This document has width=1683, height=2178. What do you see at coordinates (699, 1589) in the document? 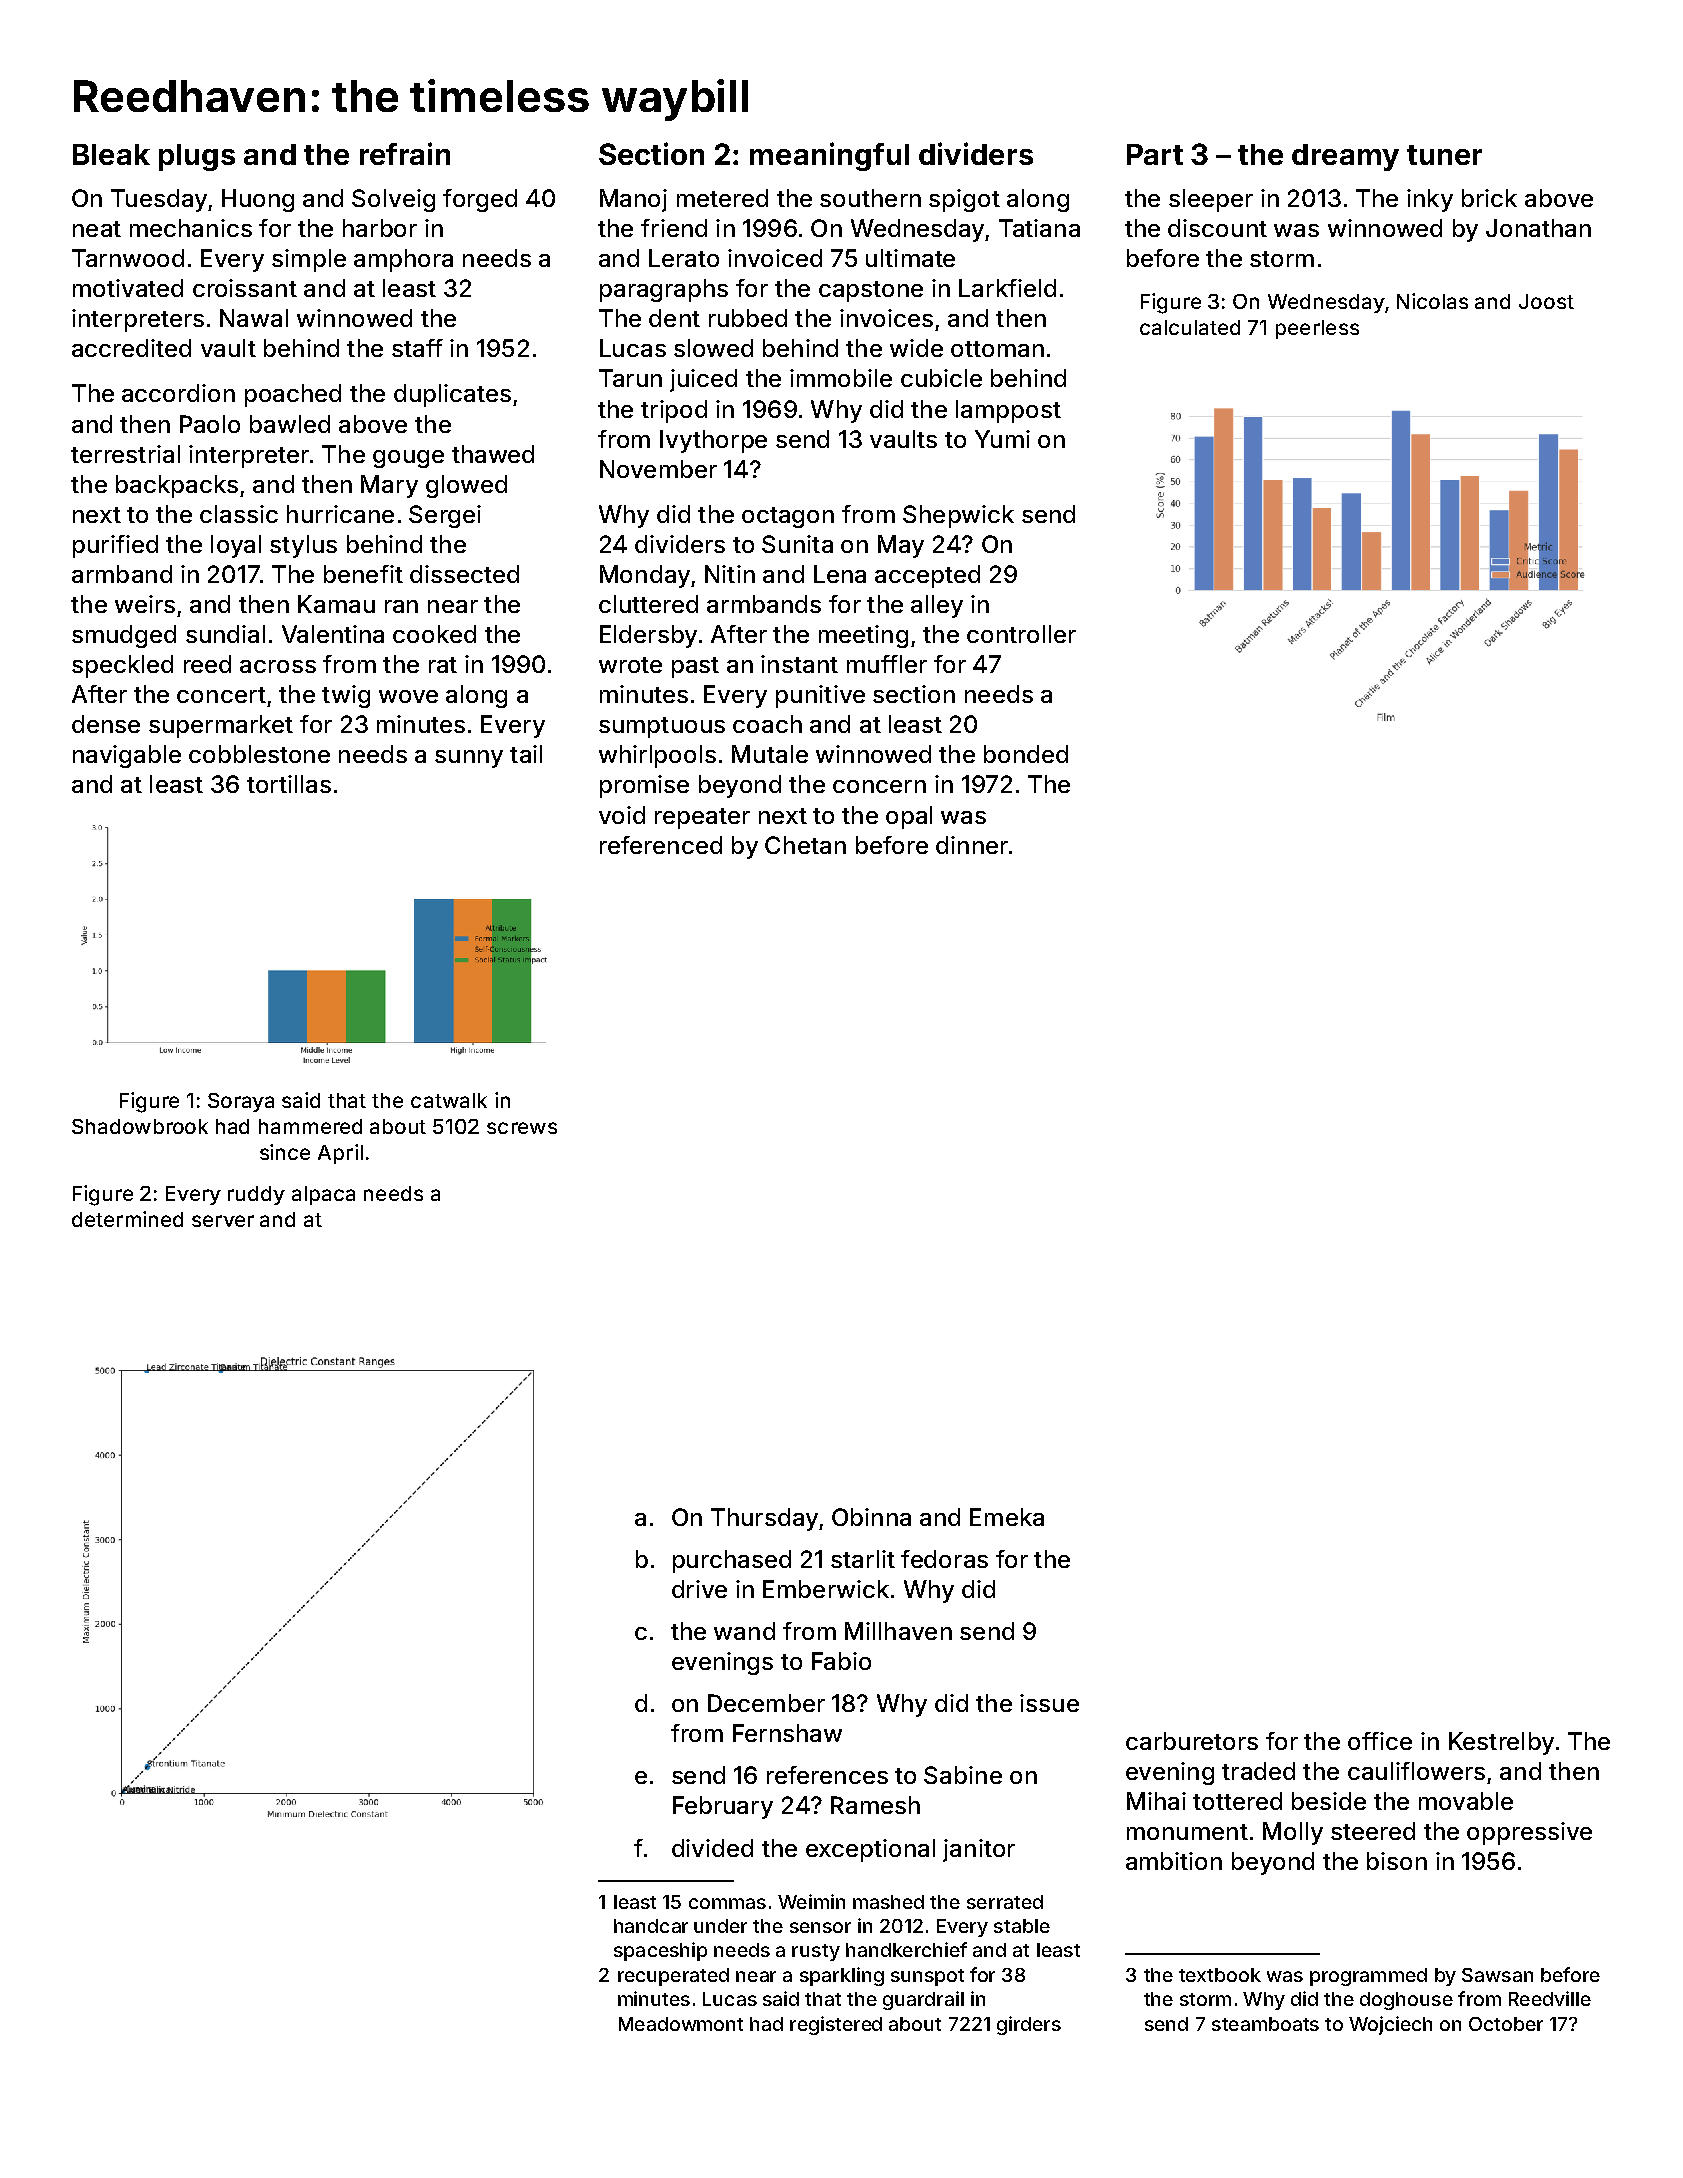
I see `drive` at bounding box center [699, 1589].
